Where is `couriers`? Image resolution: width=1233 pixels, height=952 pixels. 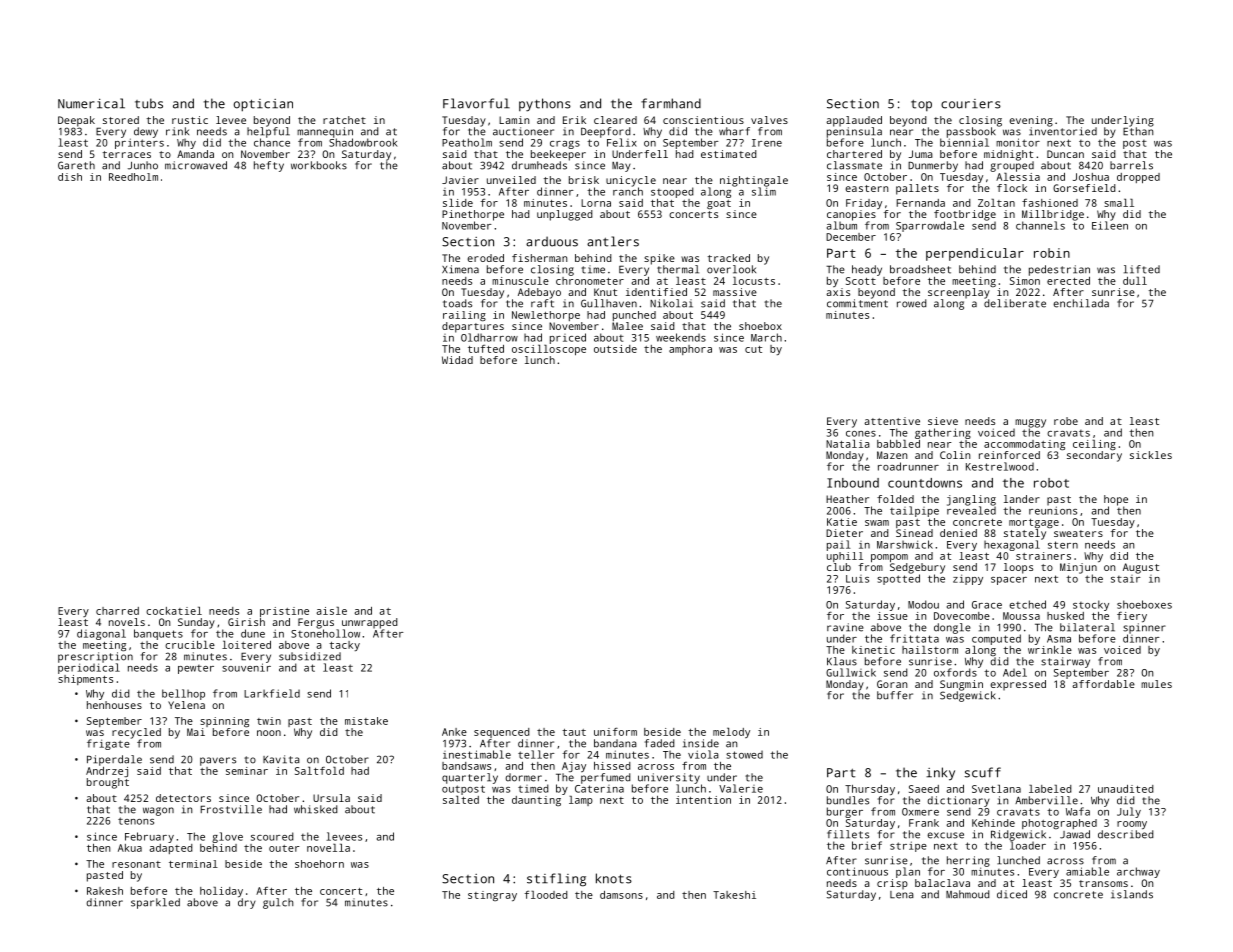 couriers is located at coordinates (971, 104).
